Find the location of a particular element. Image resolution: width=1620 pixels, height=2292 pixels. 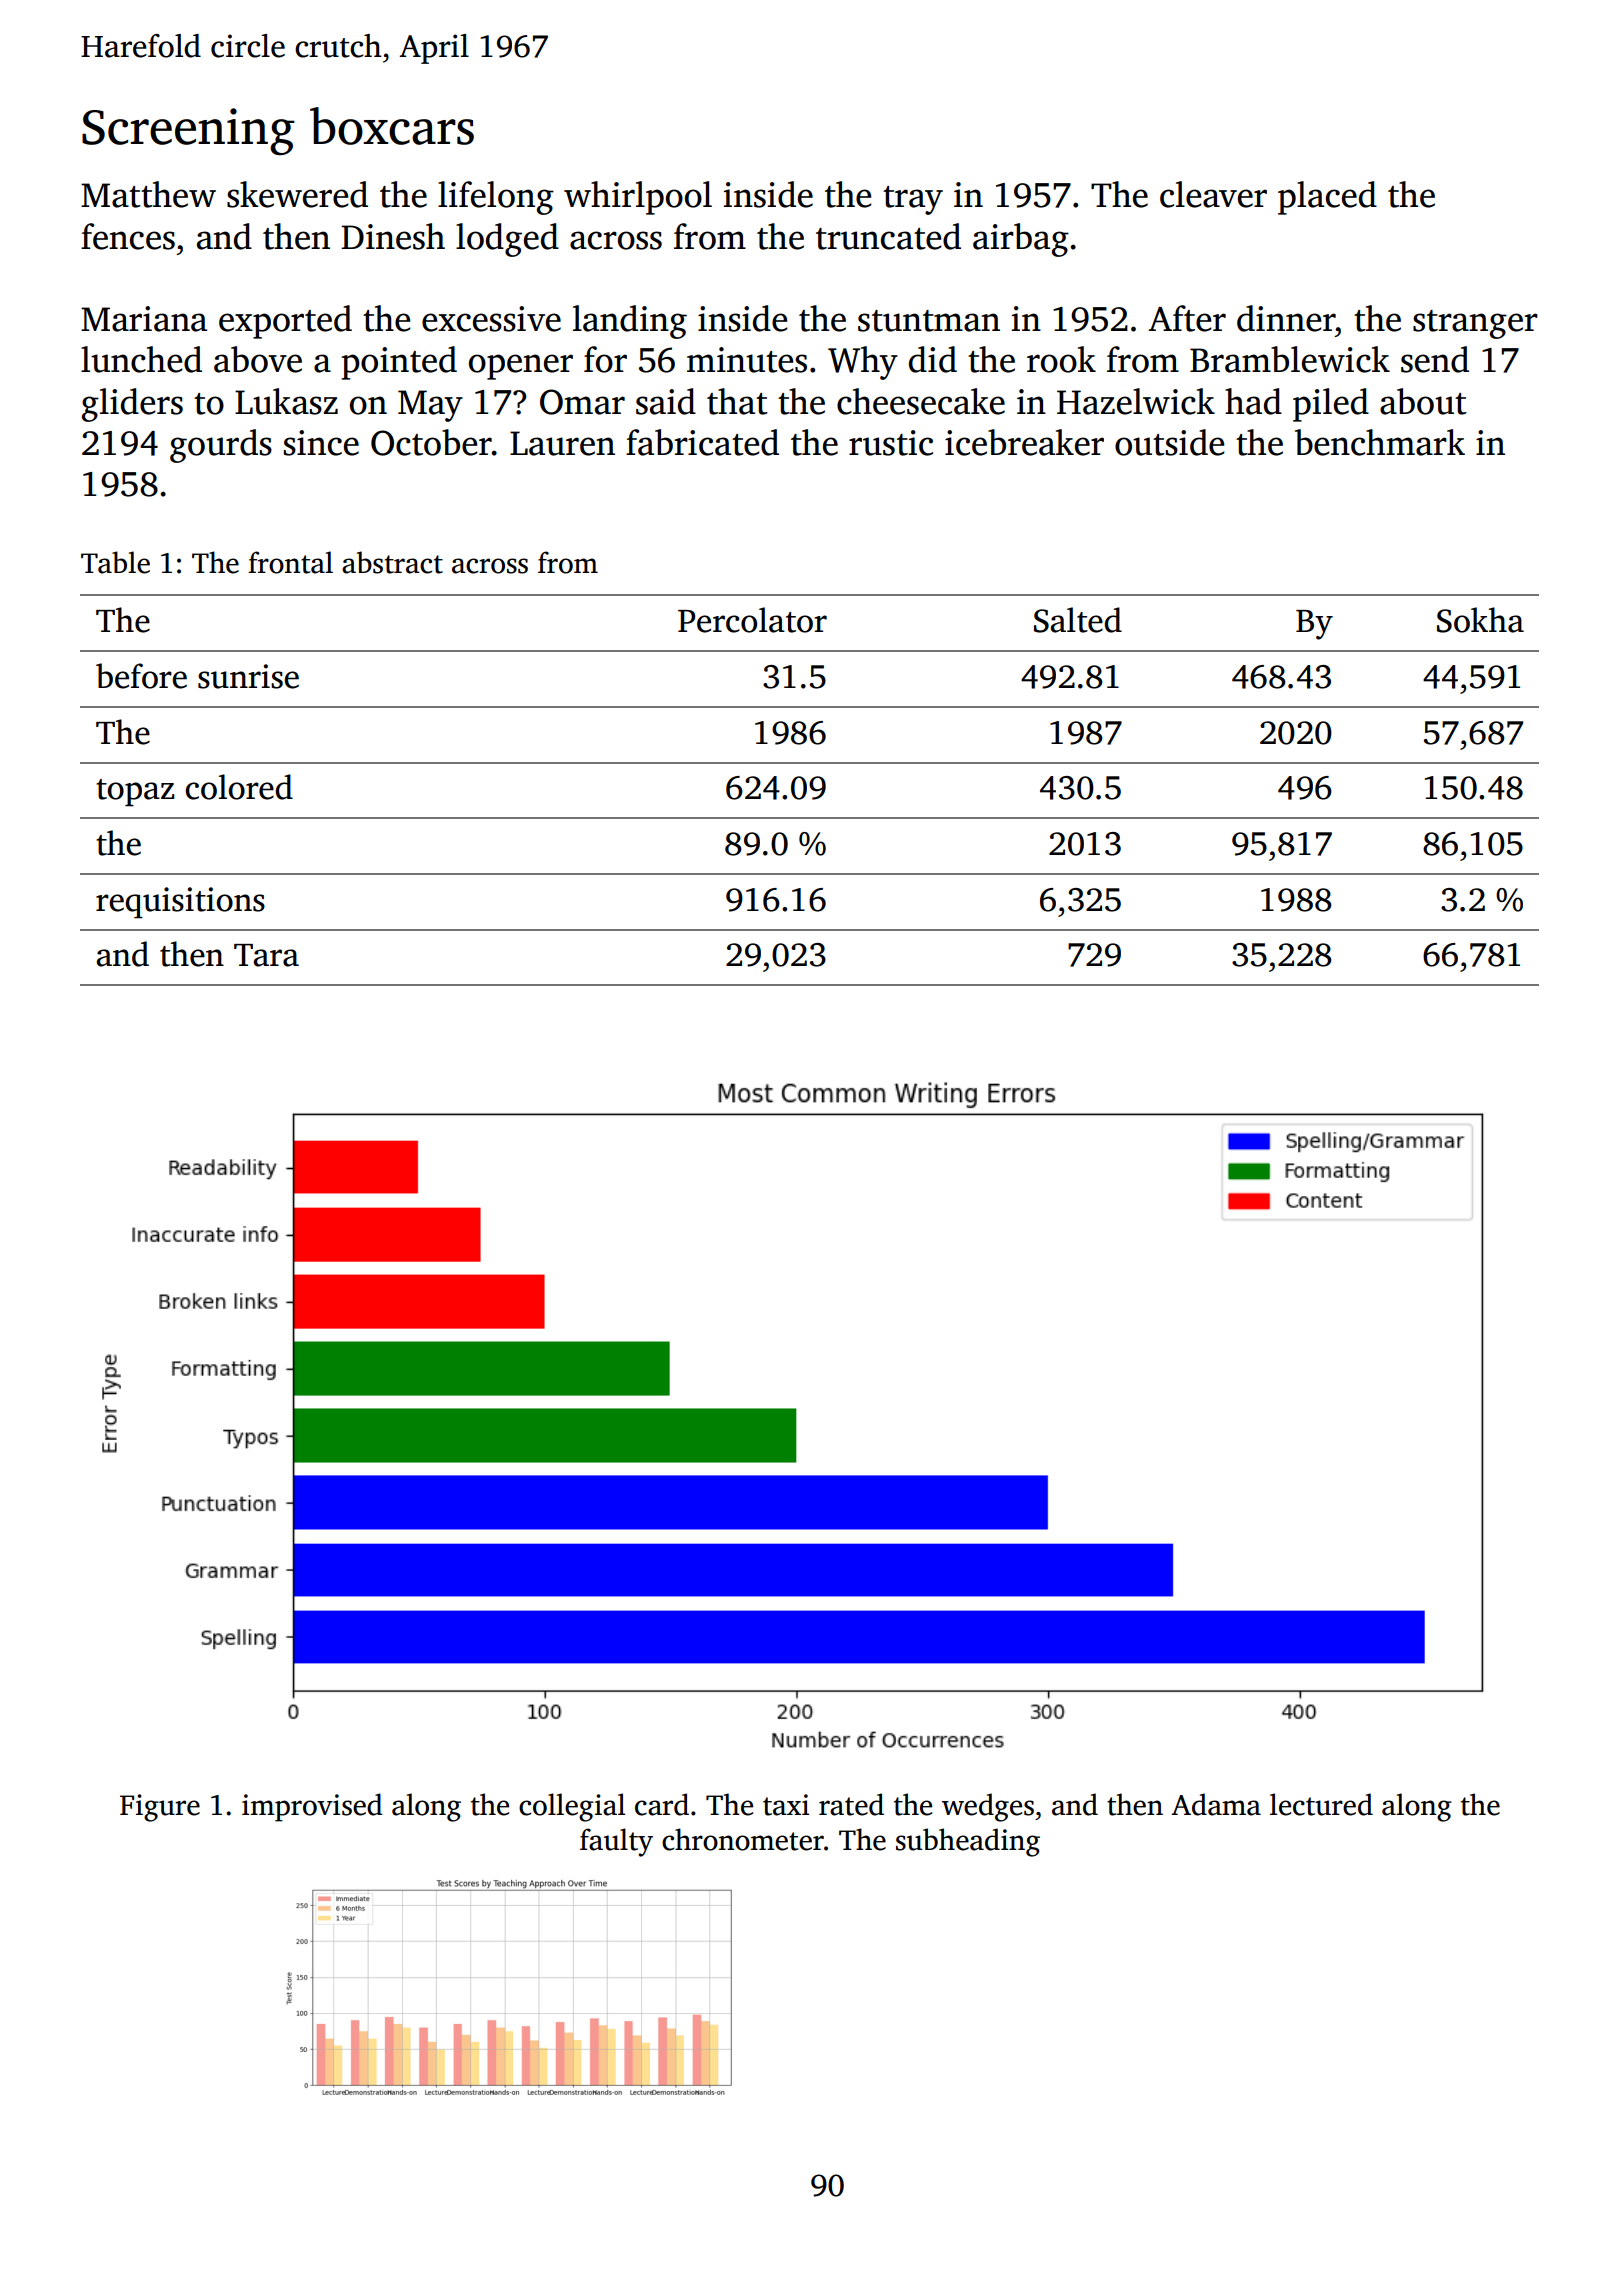

before is located at coordinates (141, 676).
